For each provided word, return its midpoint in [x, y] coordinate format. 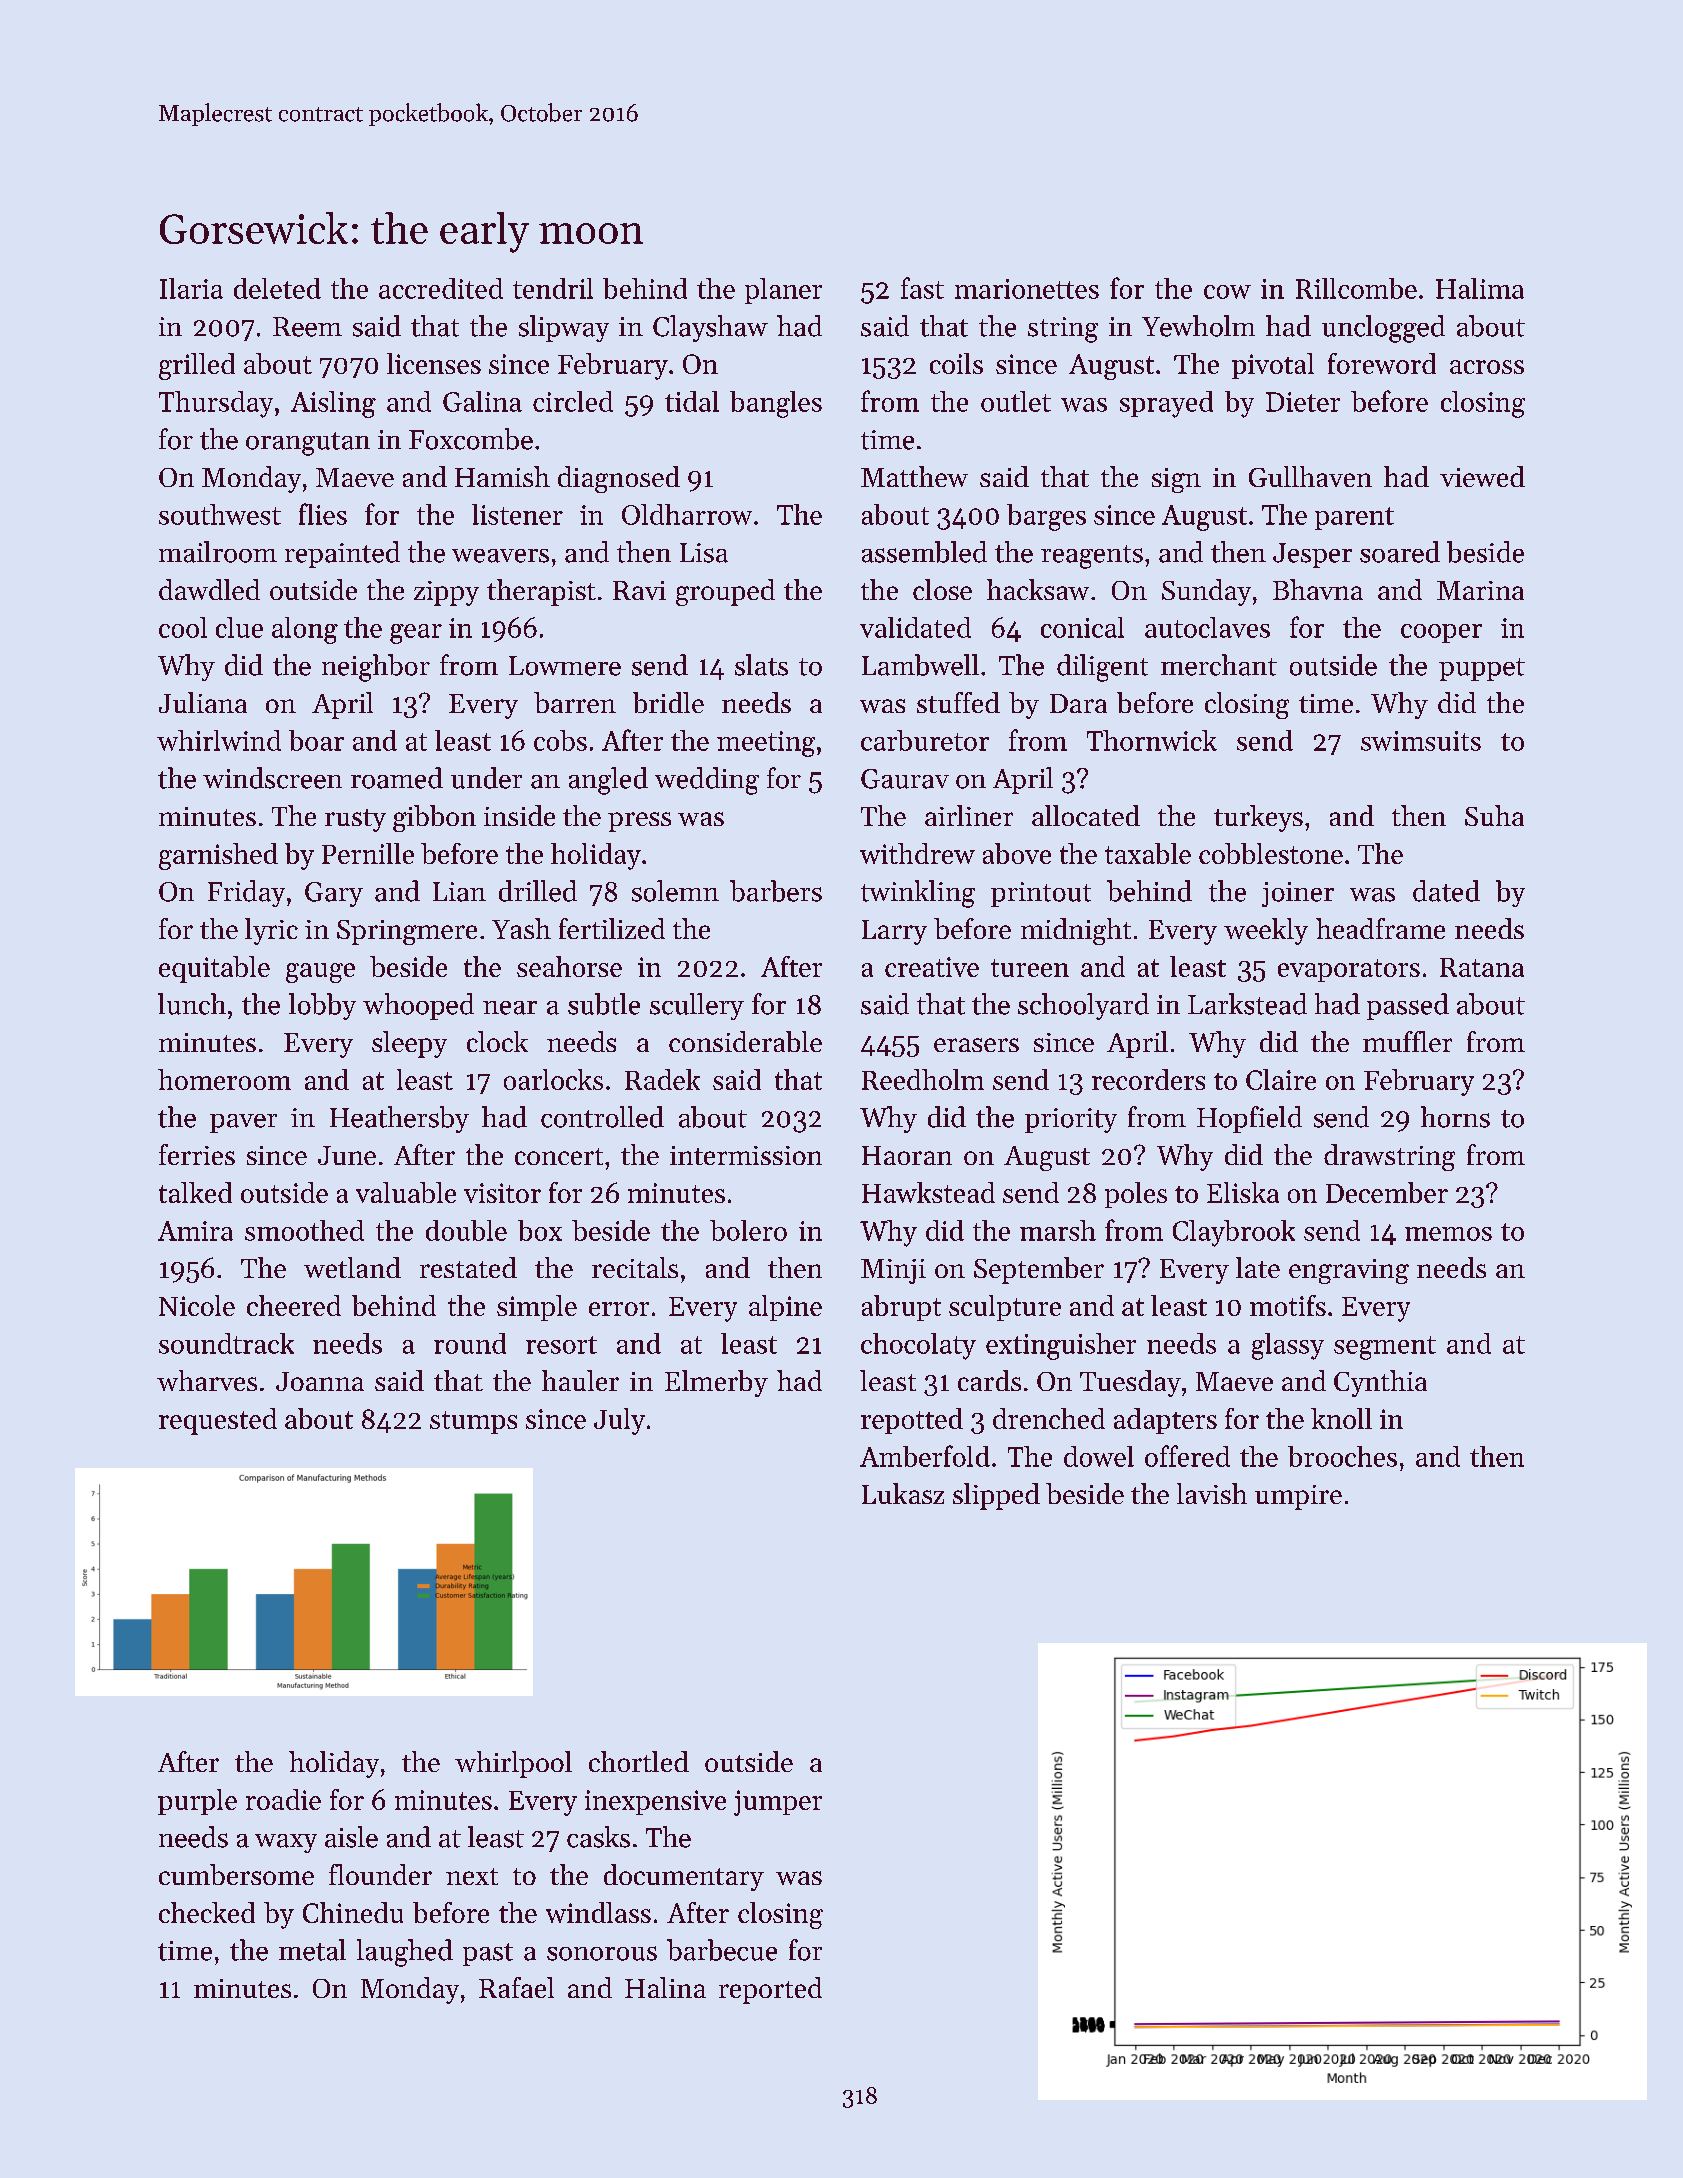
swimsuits [1421, 741]
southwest [220, 514]
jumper [778, 1803]
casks [598, 1837]
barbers [776, 891]
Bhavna [1318, 589]
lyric [271, 931]
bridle [668, 702]
